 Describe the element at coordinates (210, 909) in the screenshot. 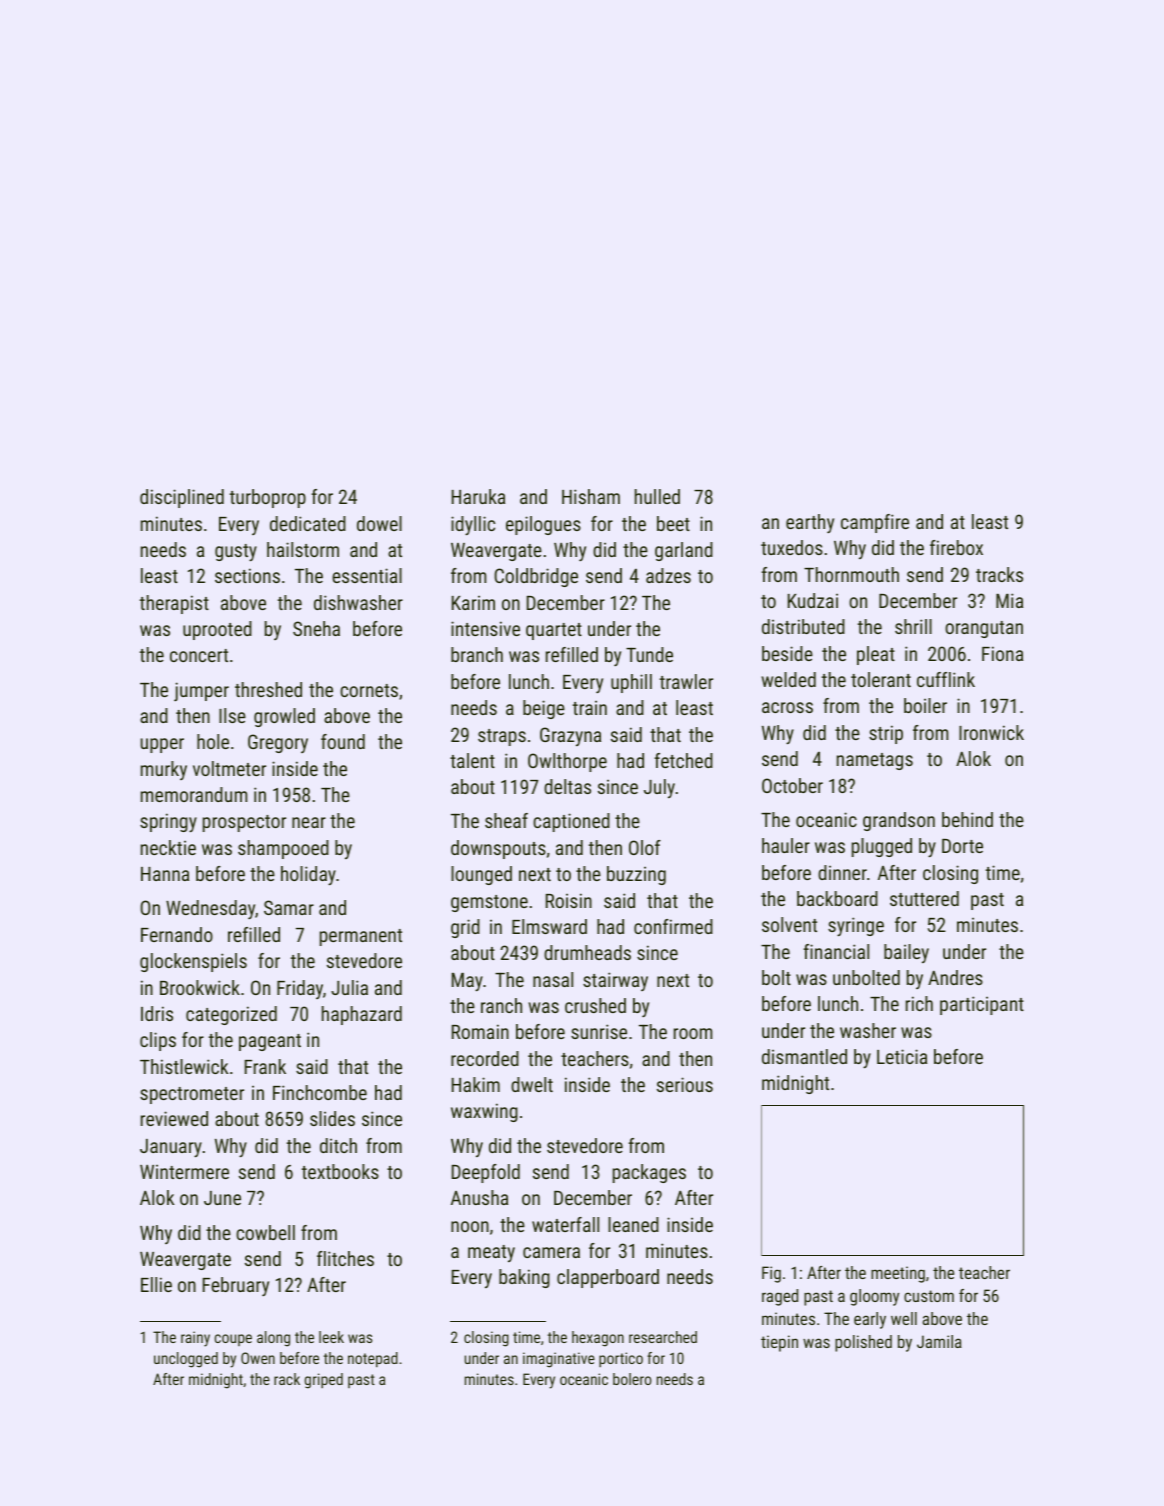

I see `Wednesday` at that location.
